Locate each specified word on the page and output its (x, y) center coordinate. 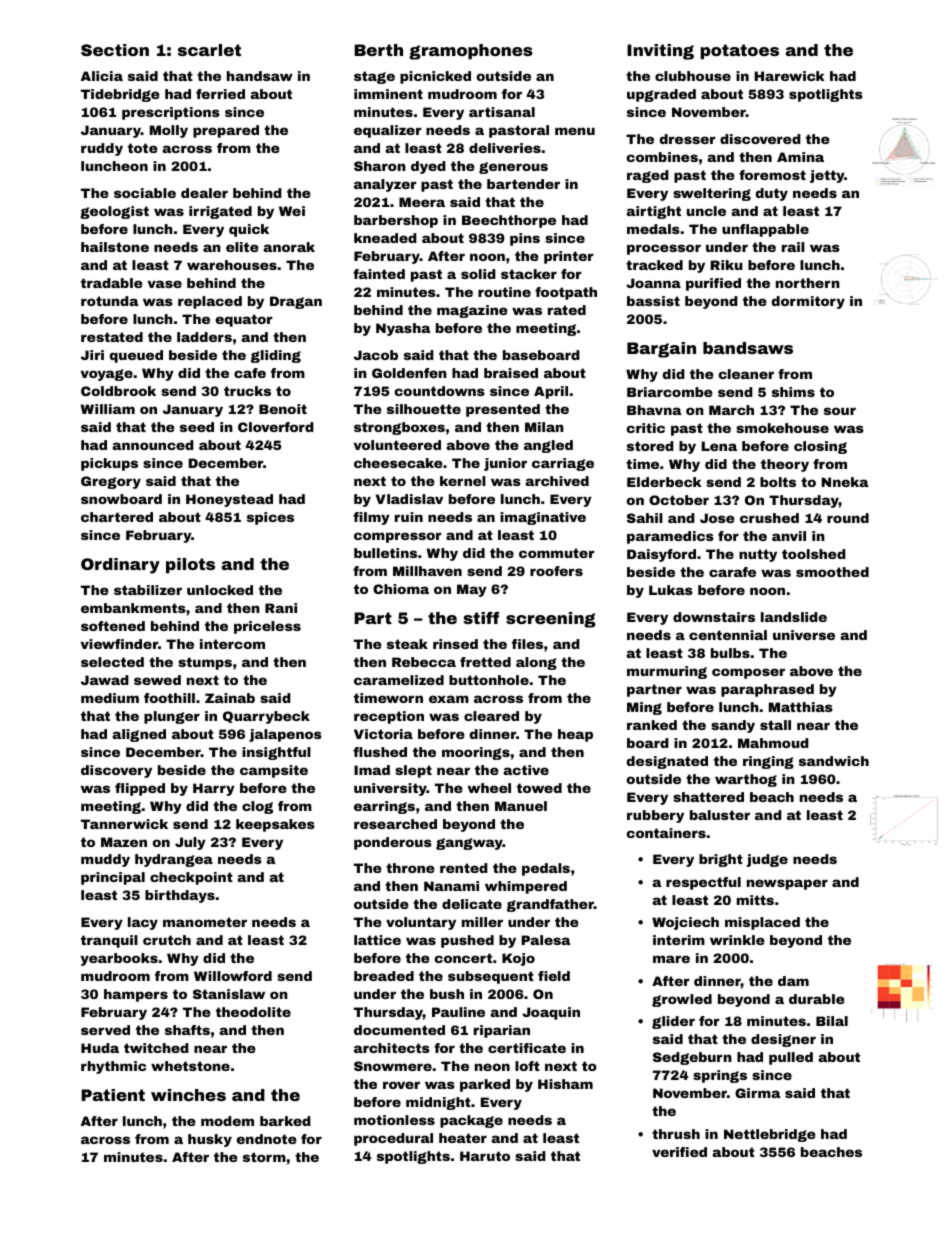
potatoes (739, 52)
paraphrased (767, 690)
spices (270, 518)
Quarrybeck (266, 717)
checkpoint (191, 878)
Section (115, 50)
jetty (827, 176)
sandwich (834, 761)
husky (210, 1140)
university (390, 789)
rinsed (455, 644)
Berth (378, 50)
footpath (566, 293)
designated (667, 762)
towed (539, 788)
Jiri (92, 355)
